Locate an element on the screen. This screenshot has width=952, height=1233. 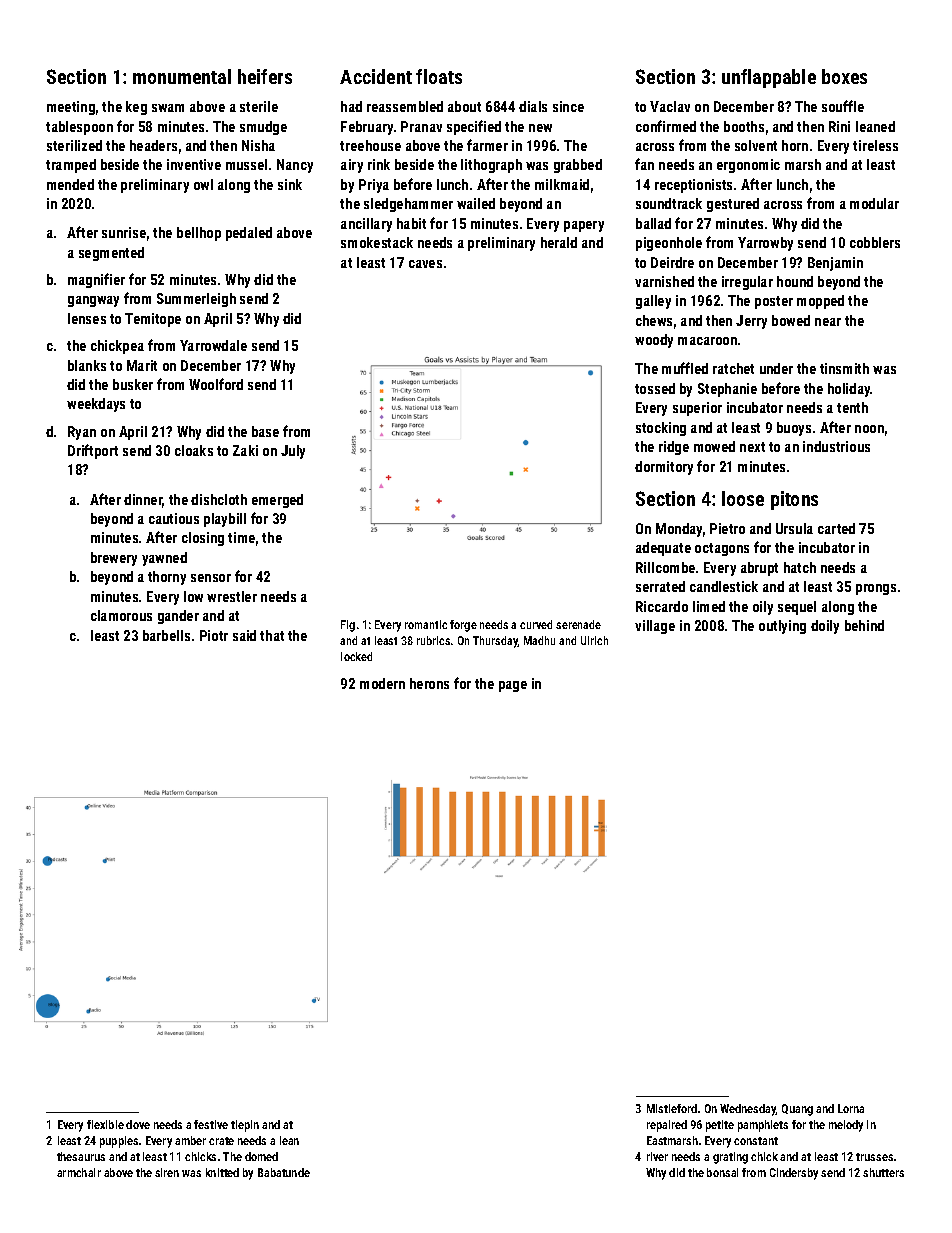
river is located at coordinates (657, 1156).
